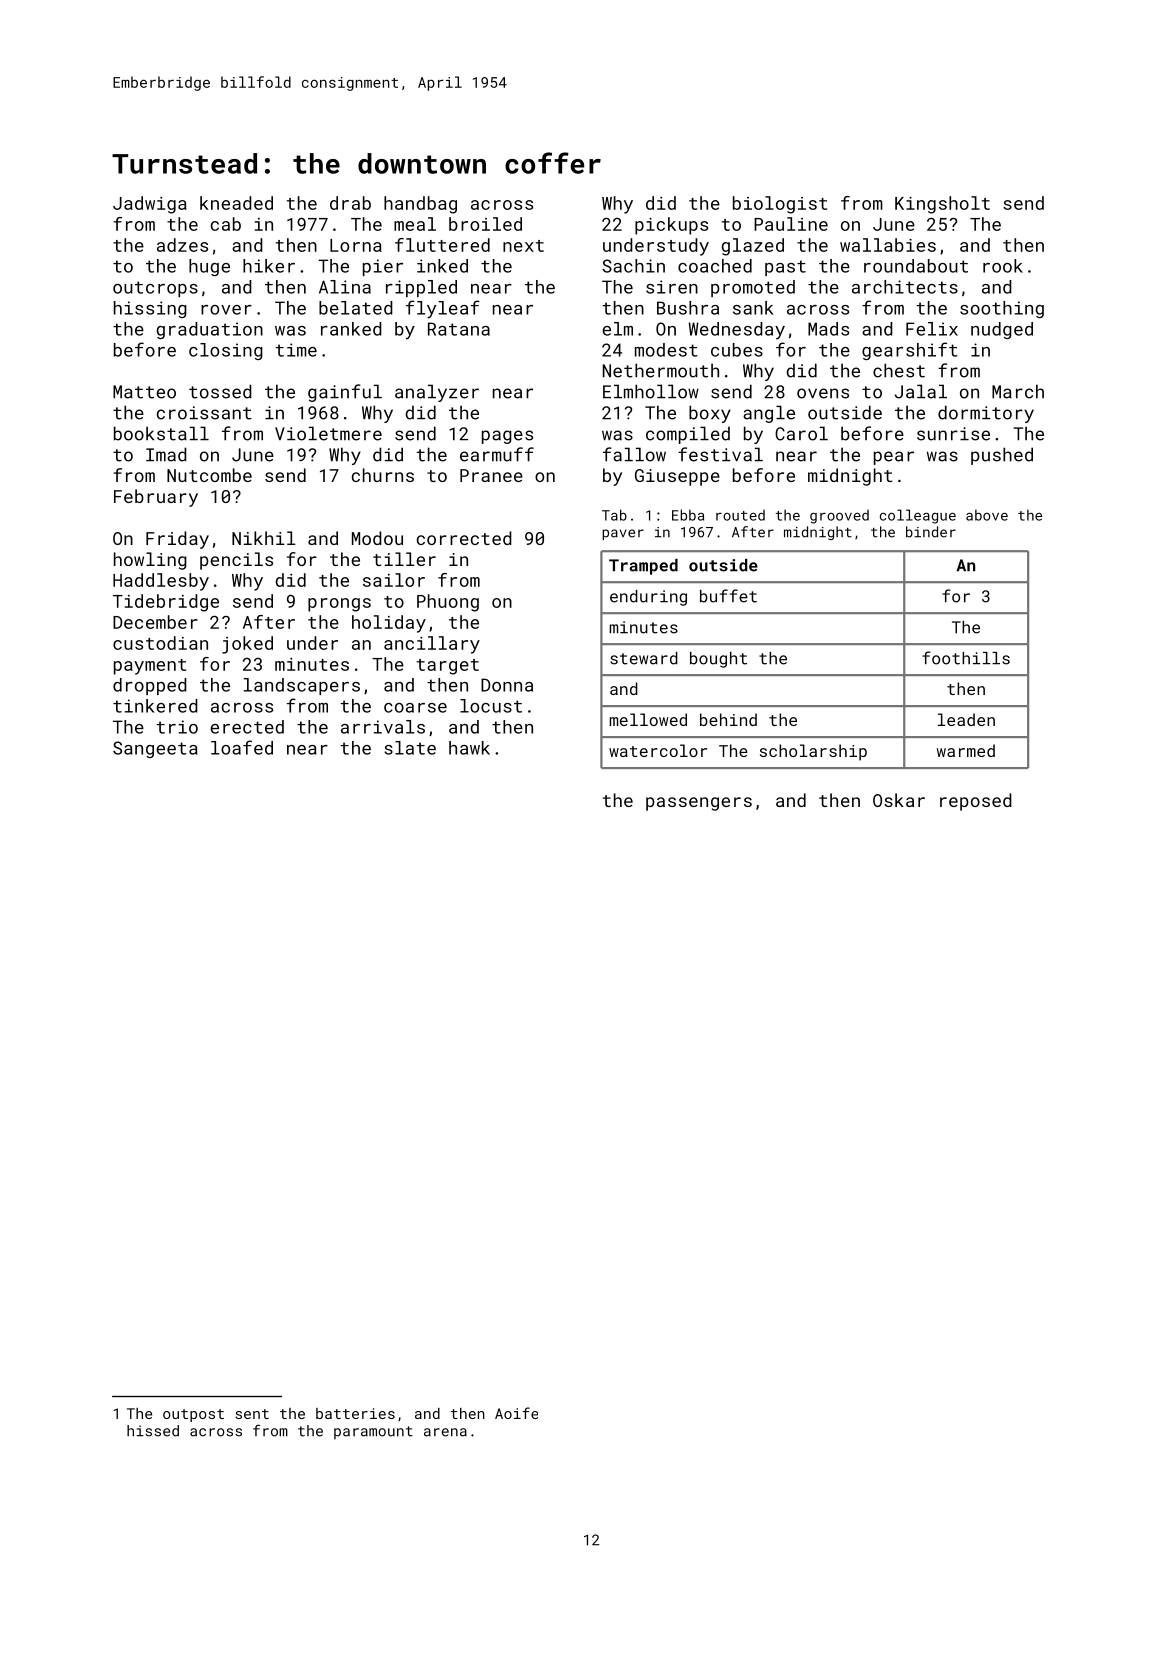 The width and height of the screenshot is (1165, 1654). What do you see at coordinates (242, 747) in the screenshot?
I see `loafed` at bounding box center [242, 747].
